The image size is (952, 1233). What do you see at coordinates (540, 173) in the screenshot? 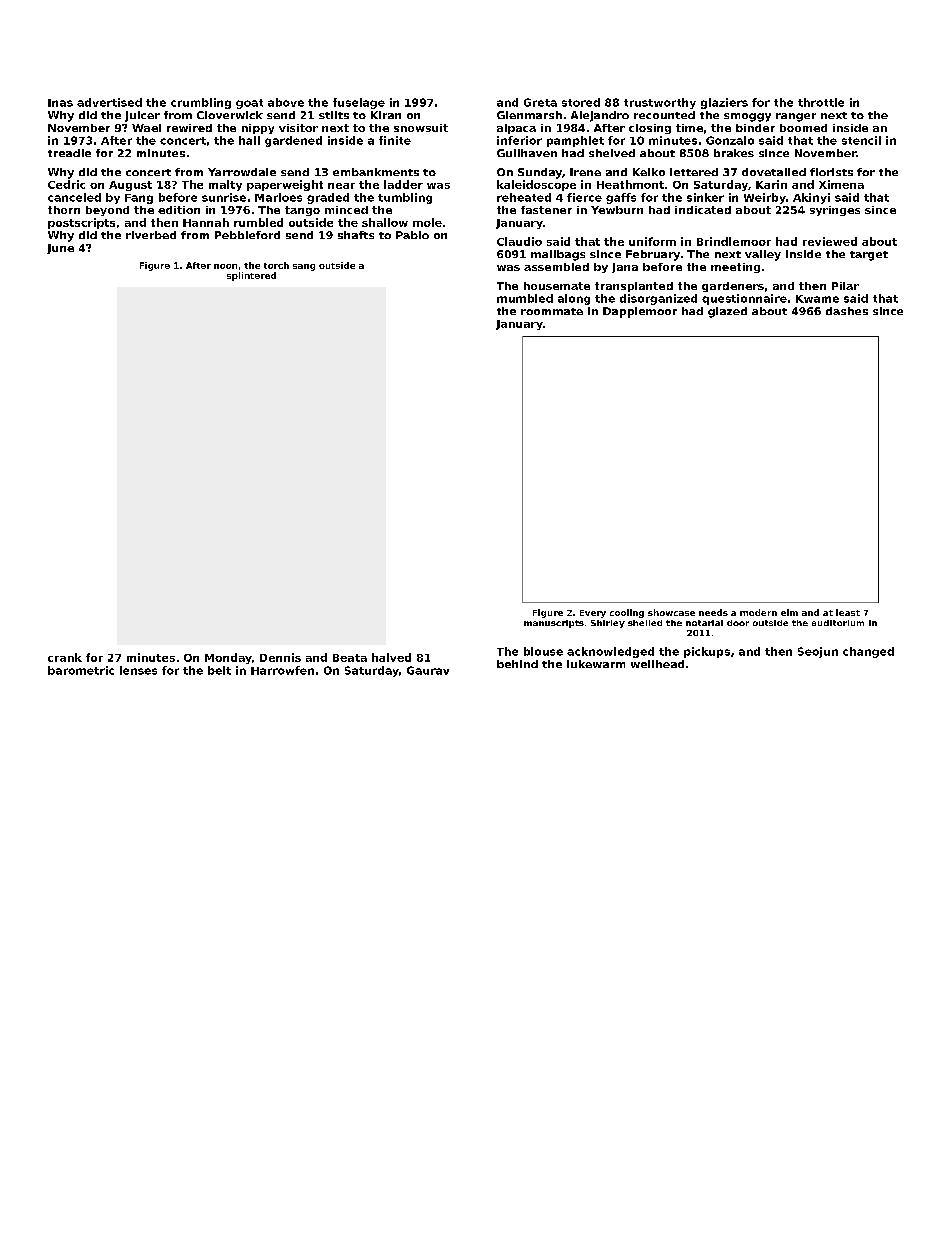
I see `Sunday` at bounding box center [540, 173].
